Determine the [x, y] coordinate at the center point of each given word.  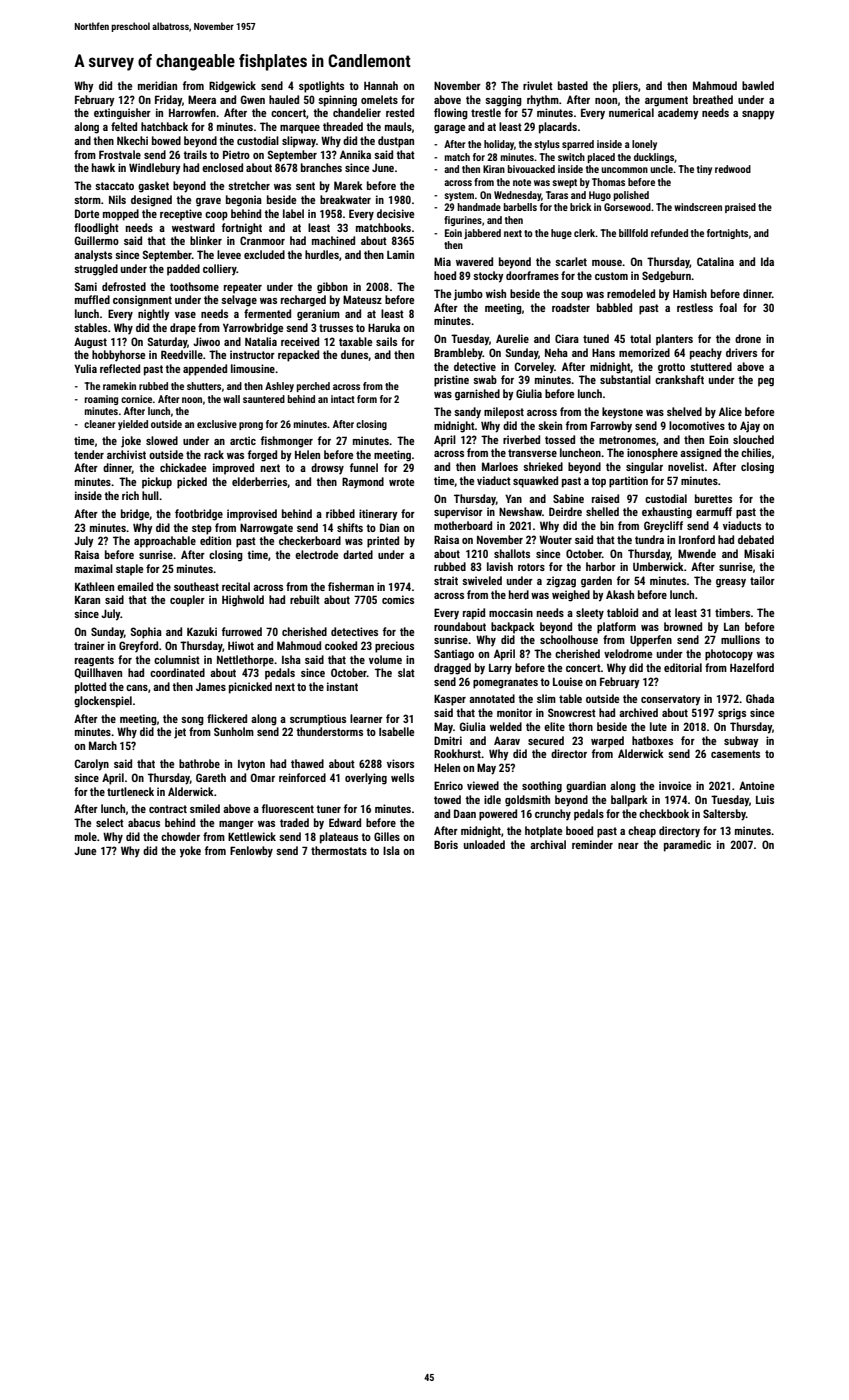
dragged [452, 669]
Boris [446, 844]
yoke [190, 851]
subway [741, 742]
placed [601, 158]
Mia [442, 261]
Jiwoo [206, 341]
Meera [202, 99]
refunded [669, 233]
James [211, 687]
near [628, 846]
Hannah [381, 85]
